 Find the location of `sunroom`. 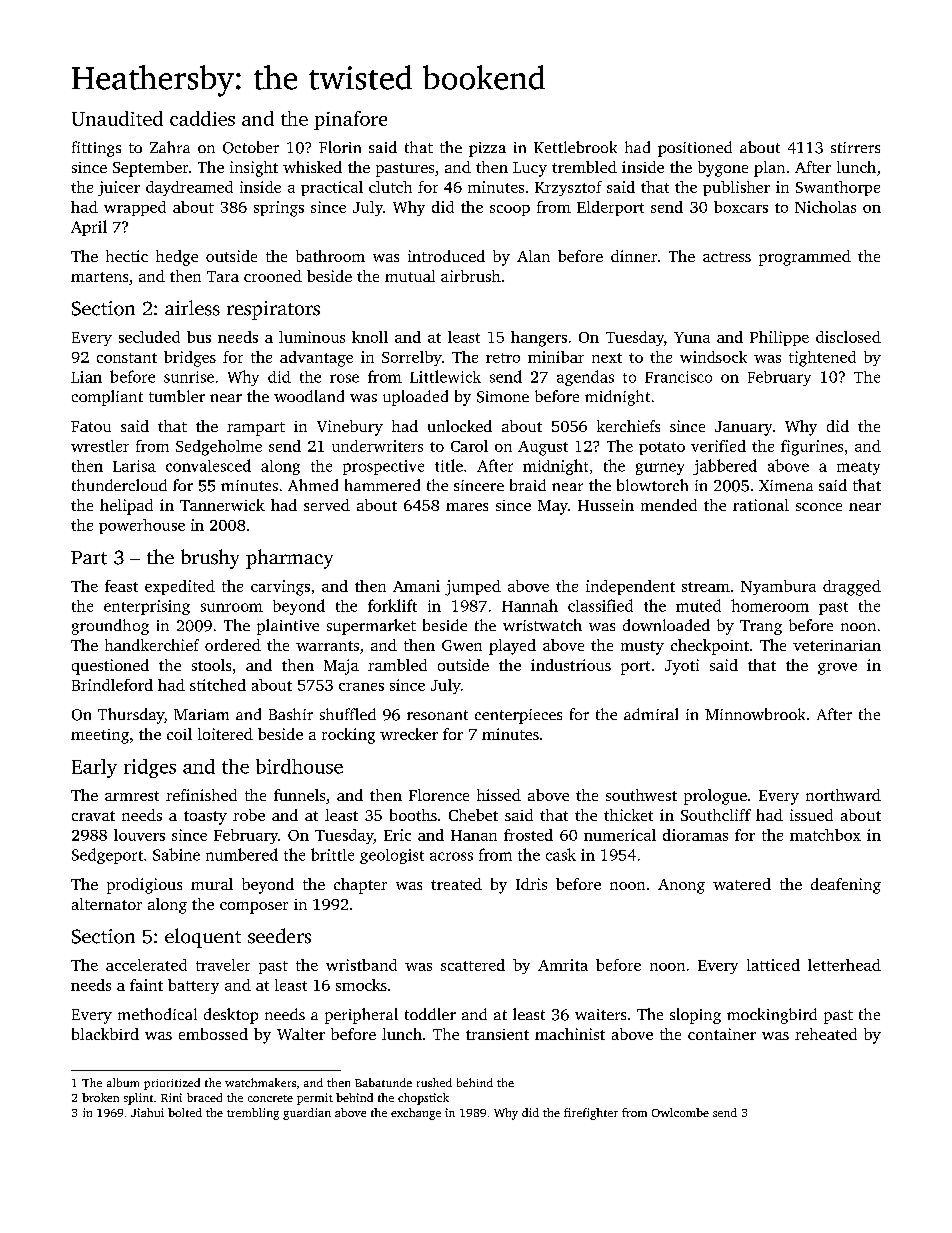

sunroom is located at coordinates (232, 607).
